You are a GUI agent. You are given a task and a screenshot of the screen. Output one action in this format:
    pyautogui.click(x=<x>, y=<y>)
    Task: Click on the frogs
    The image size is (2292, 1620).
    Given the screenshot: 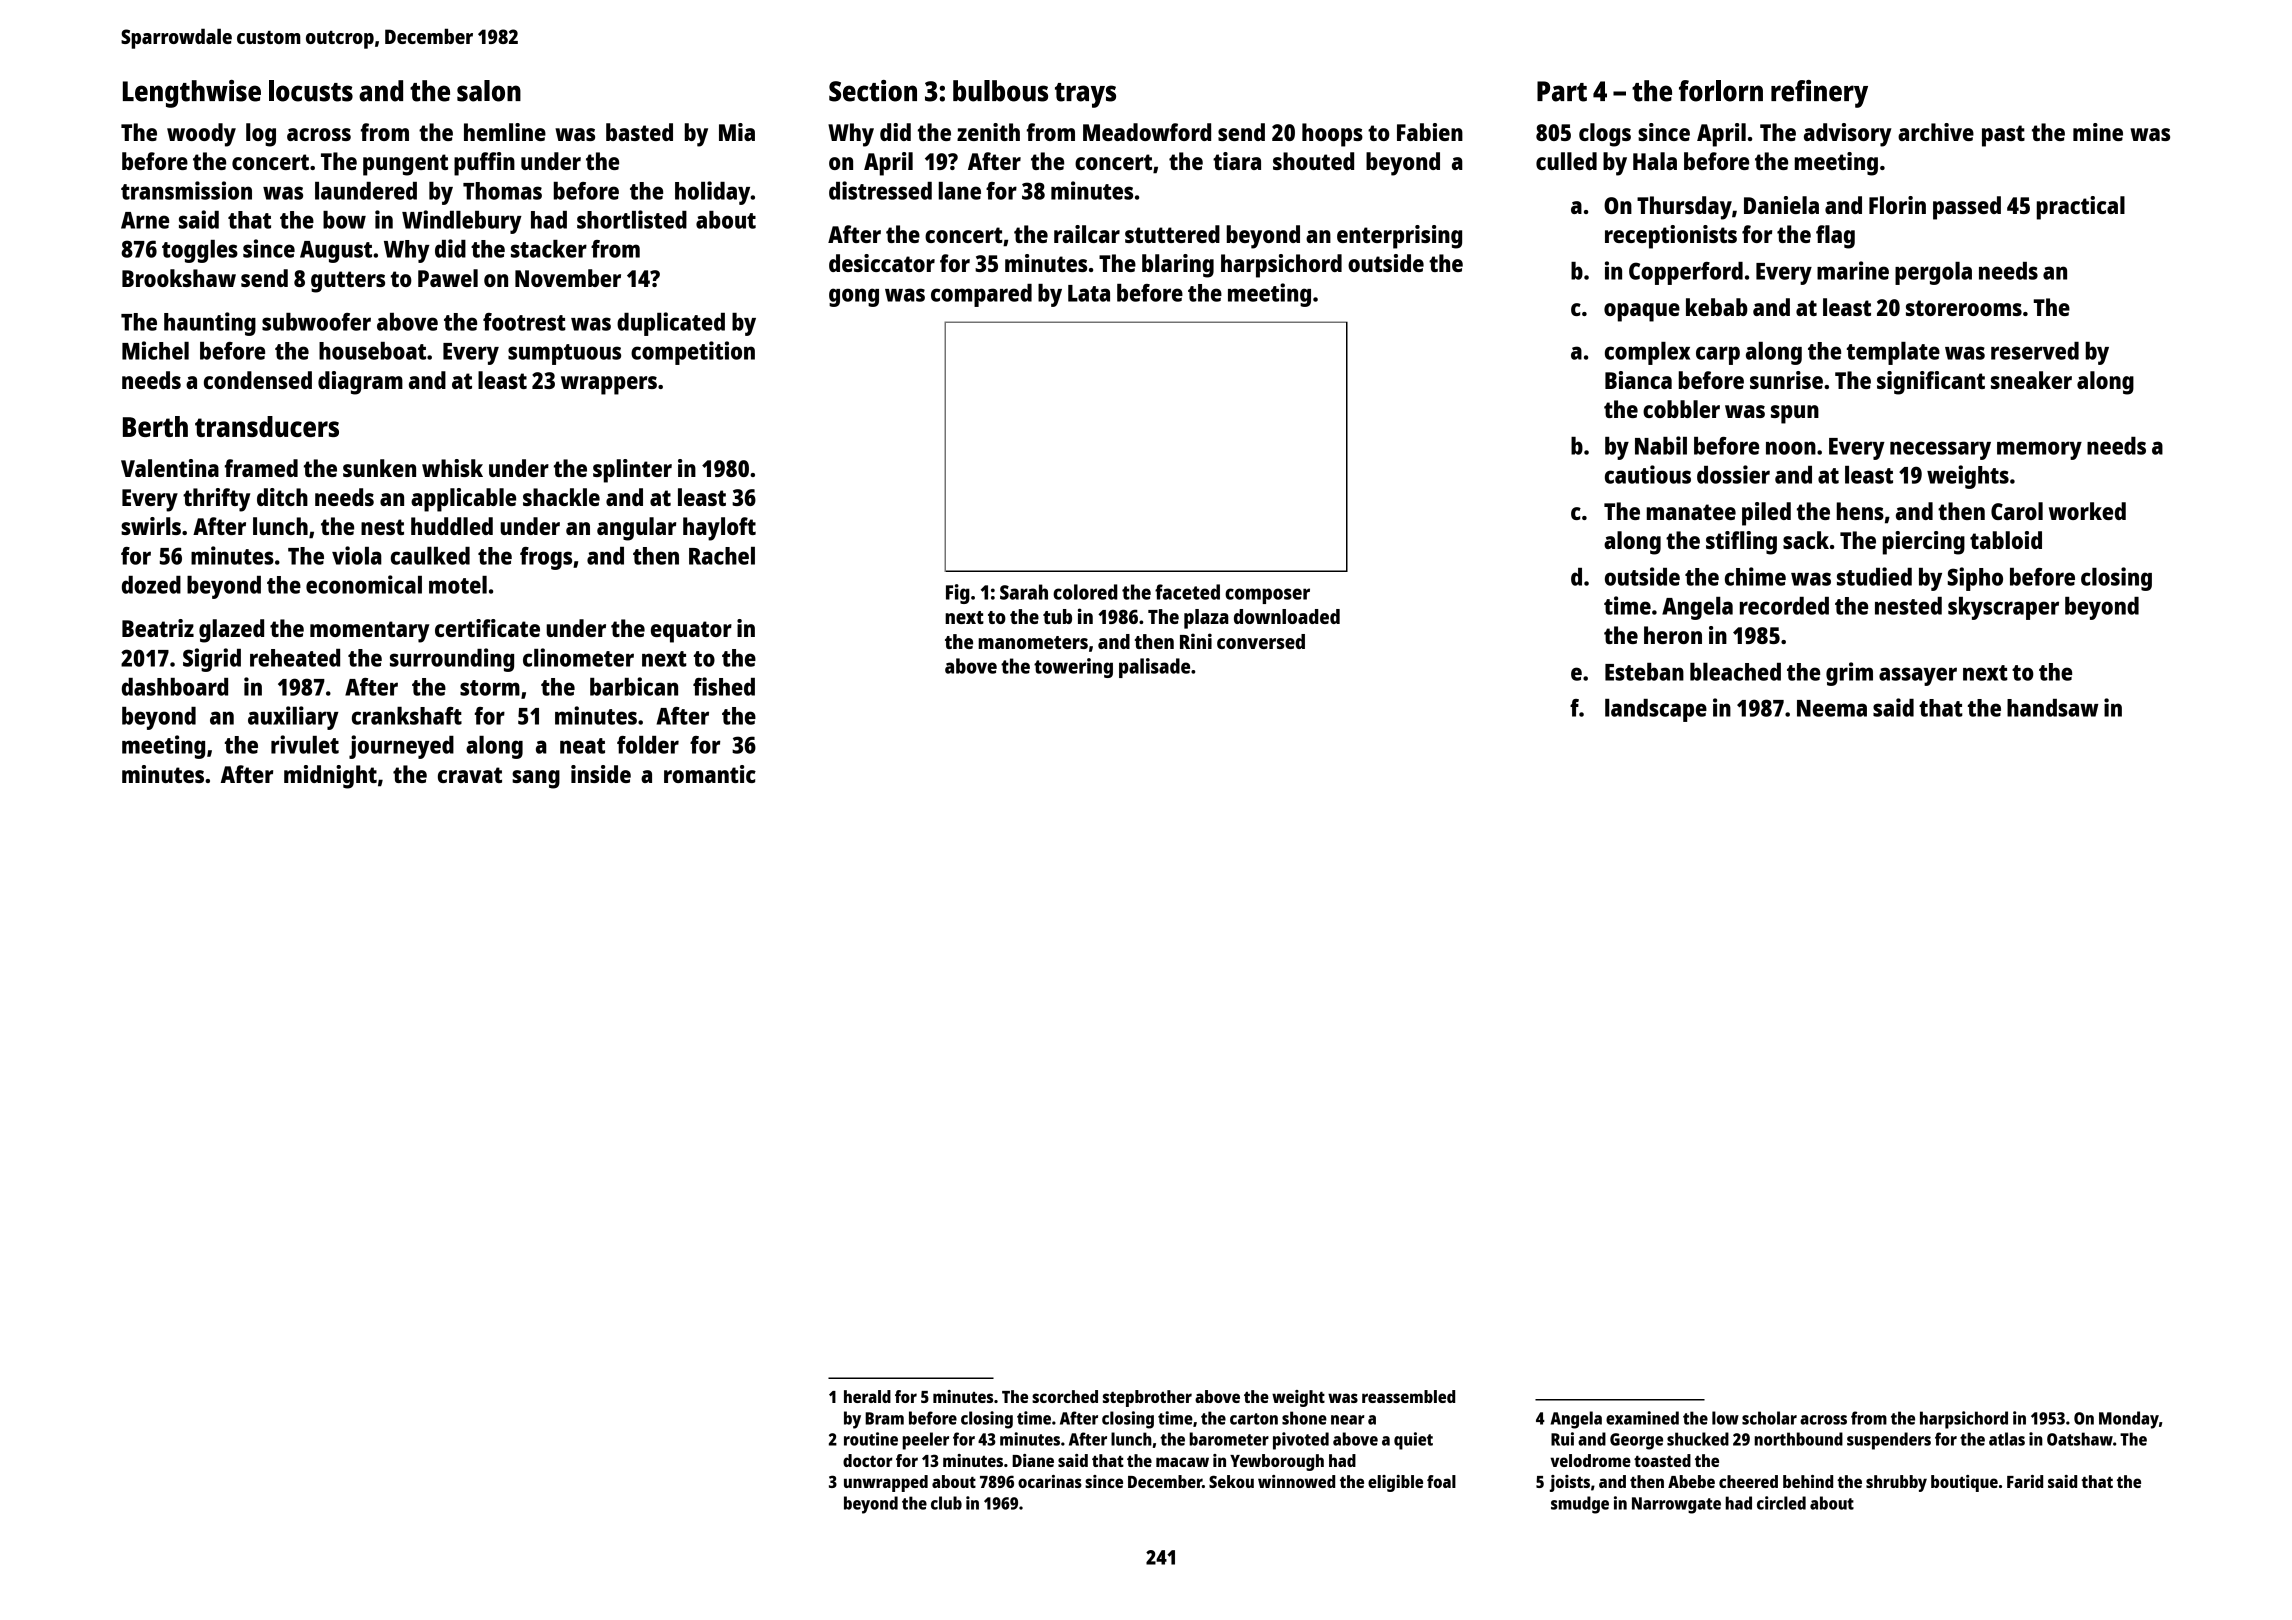 What is the action you would take?
    pyautogui.click(x=546, y=558)
